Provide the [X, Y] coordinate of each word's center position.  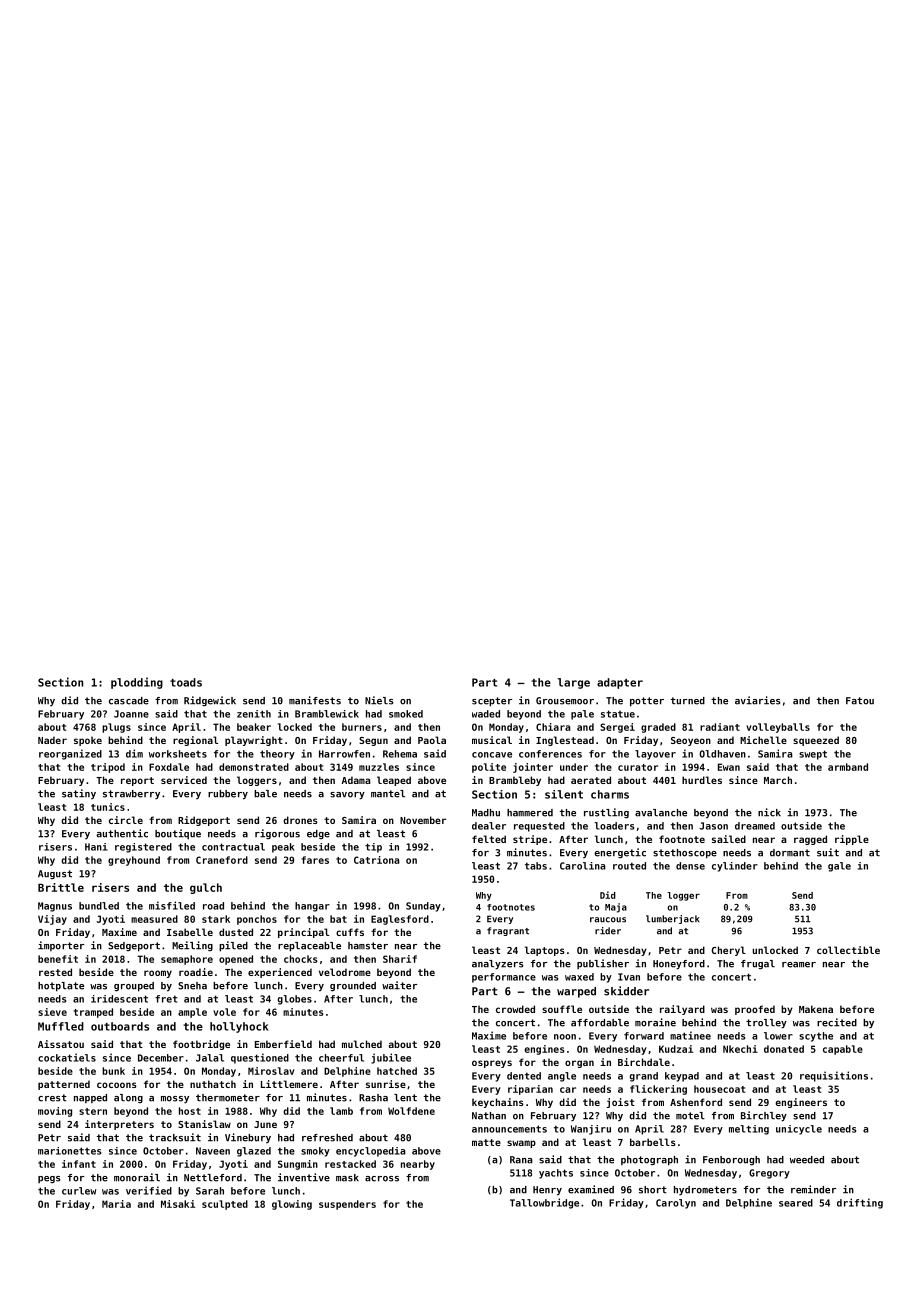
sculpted [225, 1205]
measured [154, 919]
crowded [515, 1009]
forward [644, 1036]
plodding [137, 683]
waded [486, 714]
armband [848, 767]
